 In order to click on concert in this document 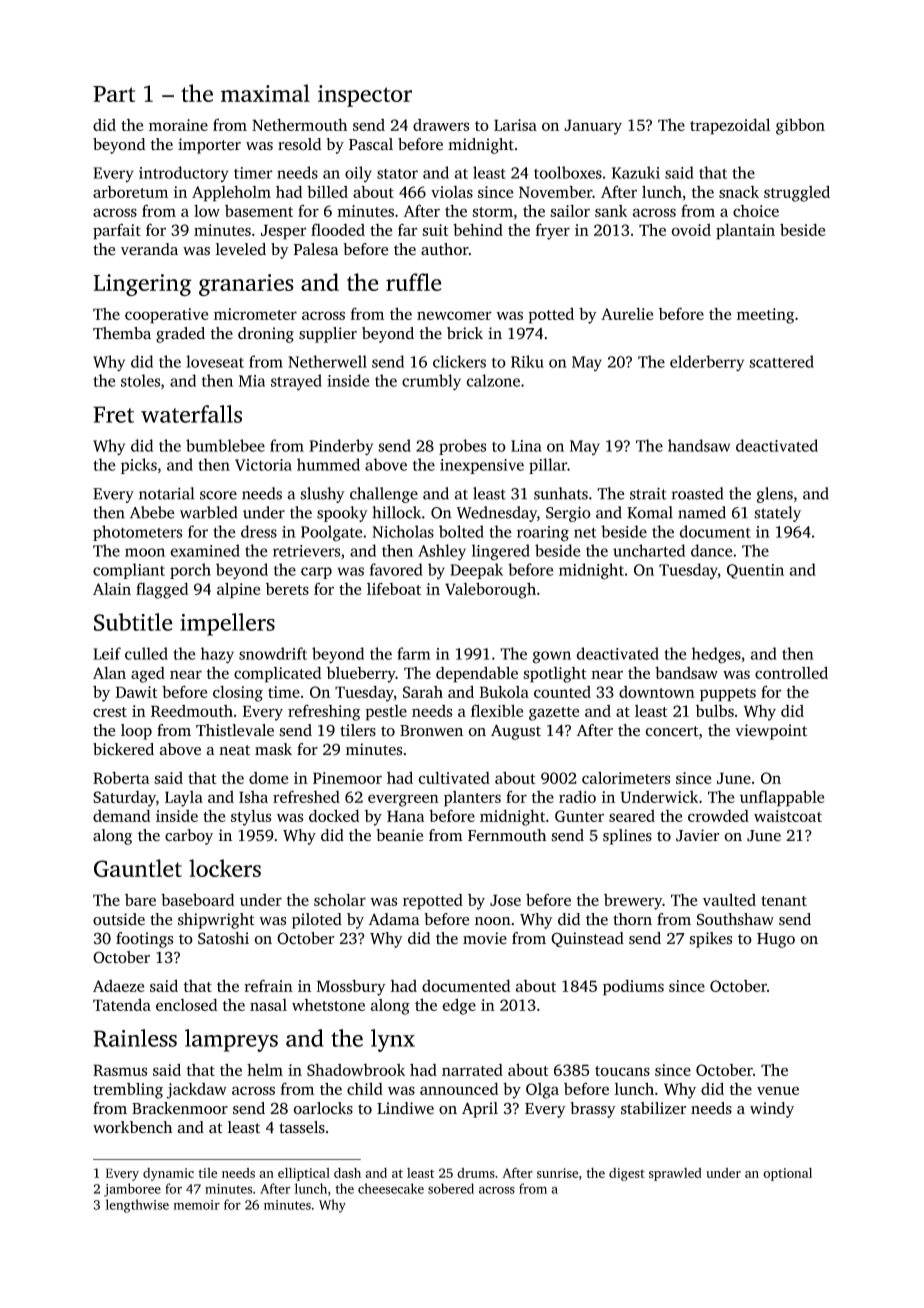, I will do `click(672, 731)`.
